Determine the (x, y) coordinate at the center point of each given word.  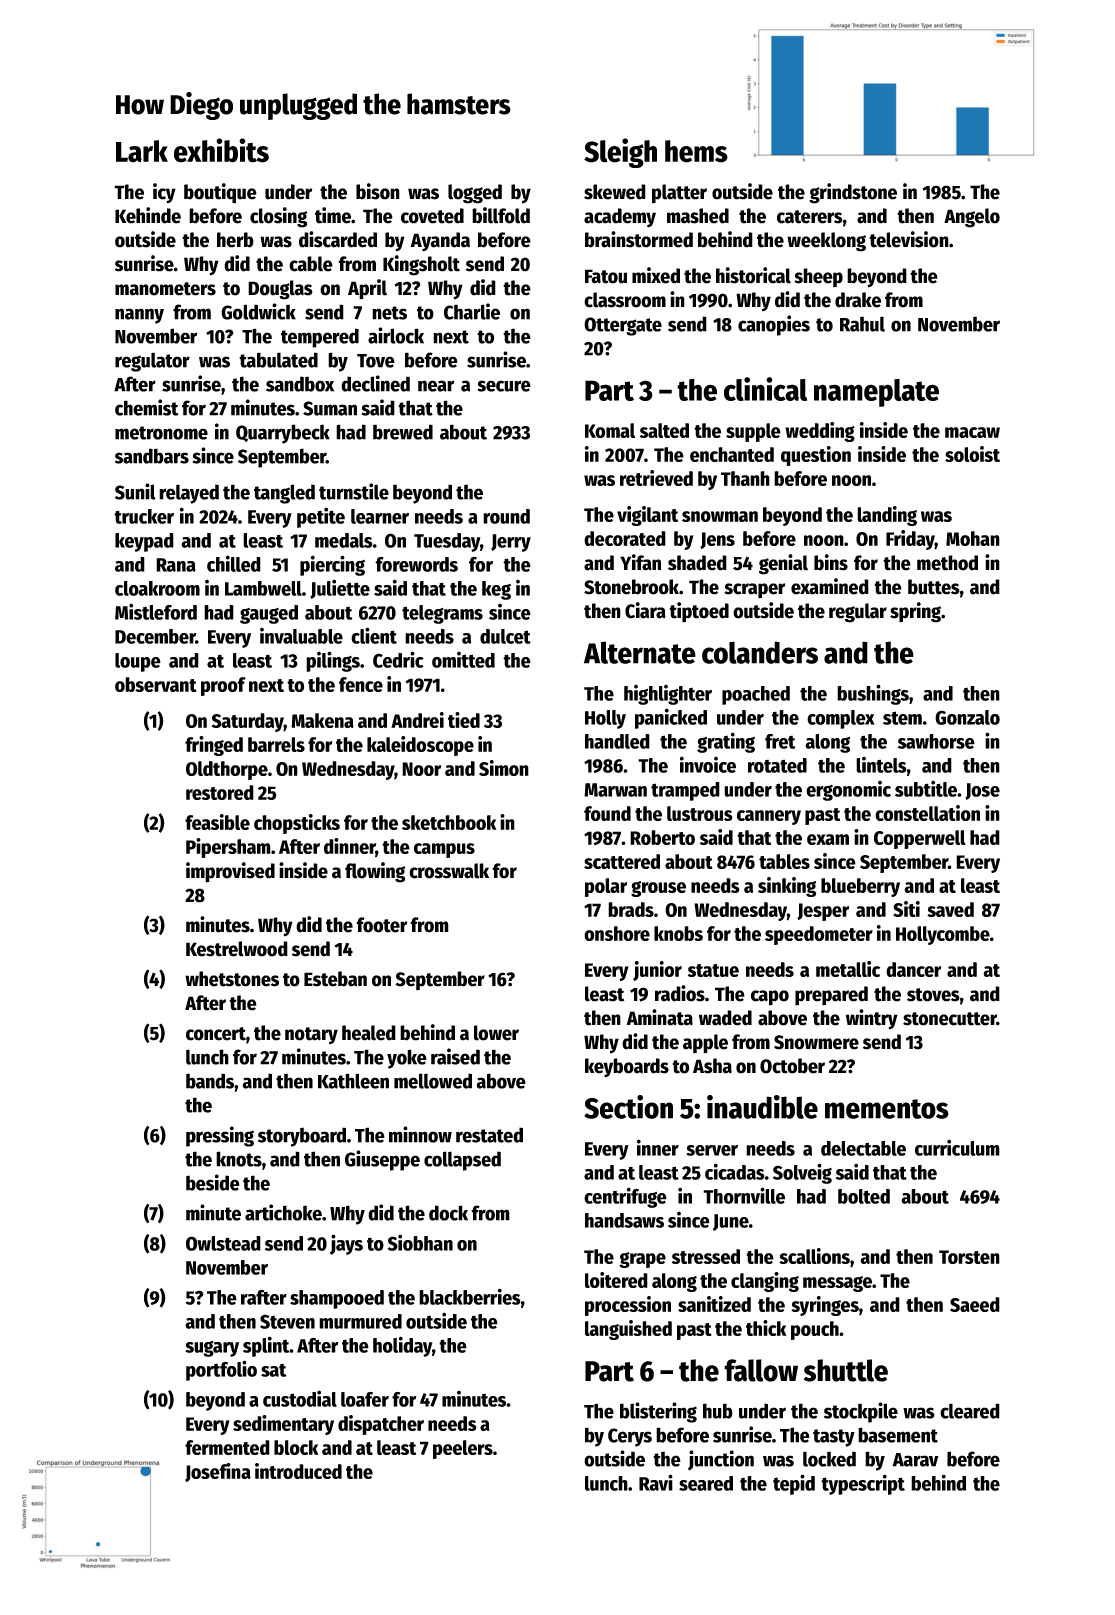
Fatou (606, 276)
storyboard (302, 1137)
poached (756, 695)
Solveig (802, 1173)
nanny (139, 316)
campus (444, 850)
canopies (774, 325)
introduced (298, 1471)
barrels (276, 744)
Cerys (630, 1437)
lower (496, 1033)
